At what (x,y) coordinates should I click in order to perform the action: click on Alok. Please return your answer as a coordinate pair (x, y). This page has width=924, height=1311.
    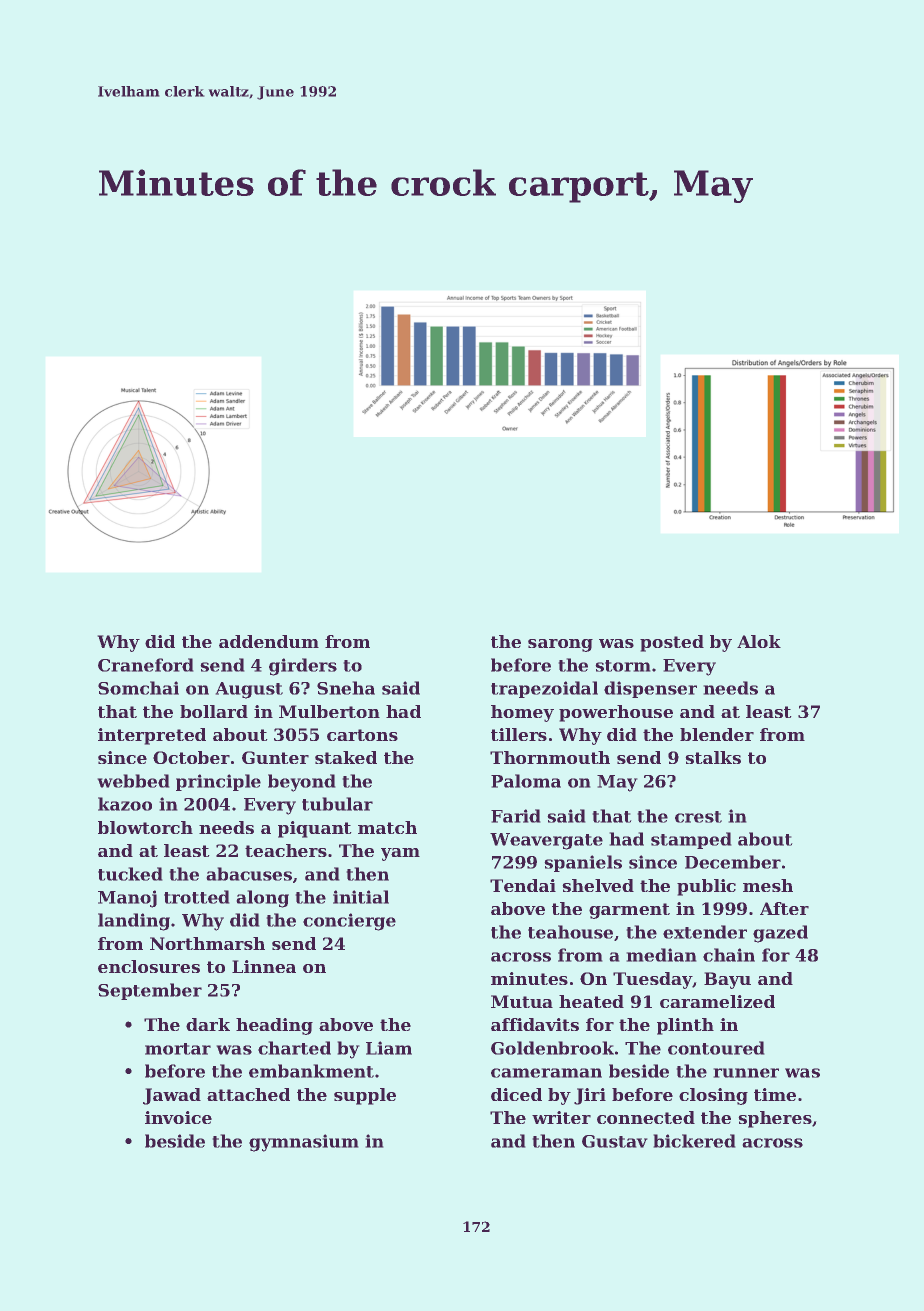
    Looking at the image, I should click on (759, 641).
